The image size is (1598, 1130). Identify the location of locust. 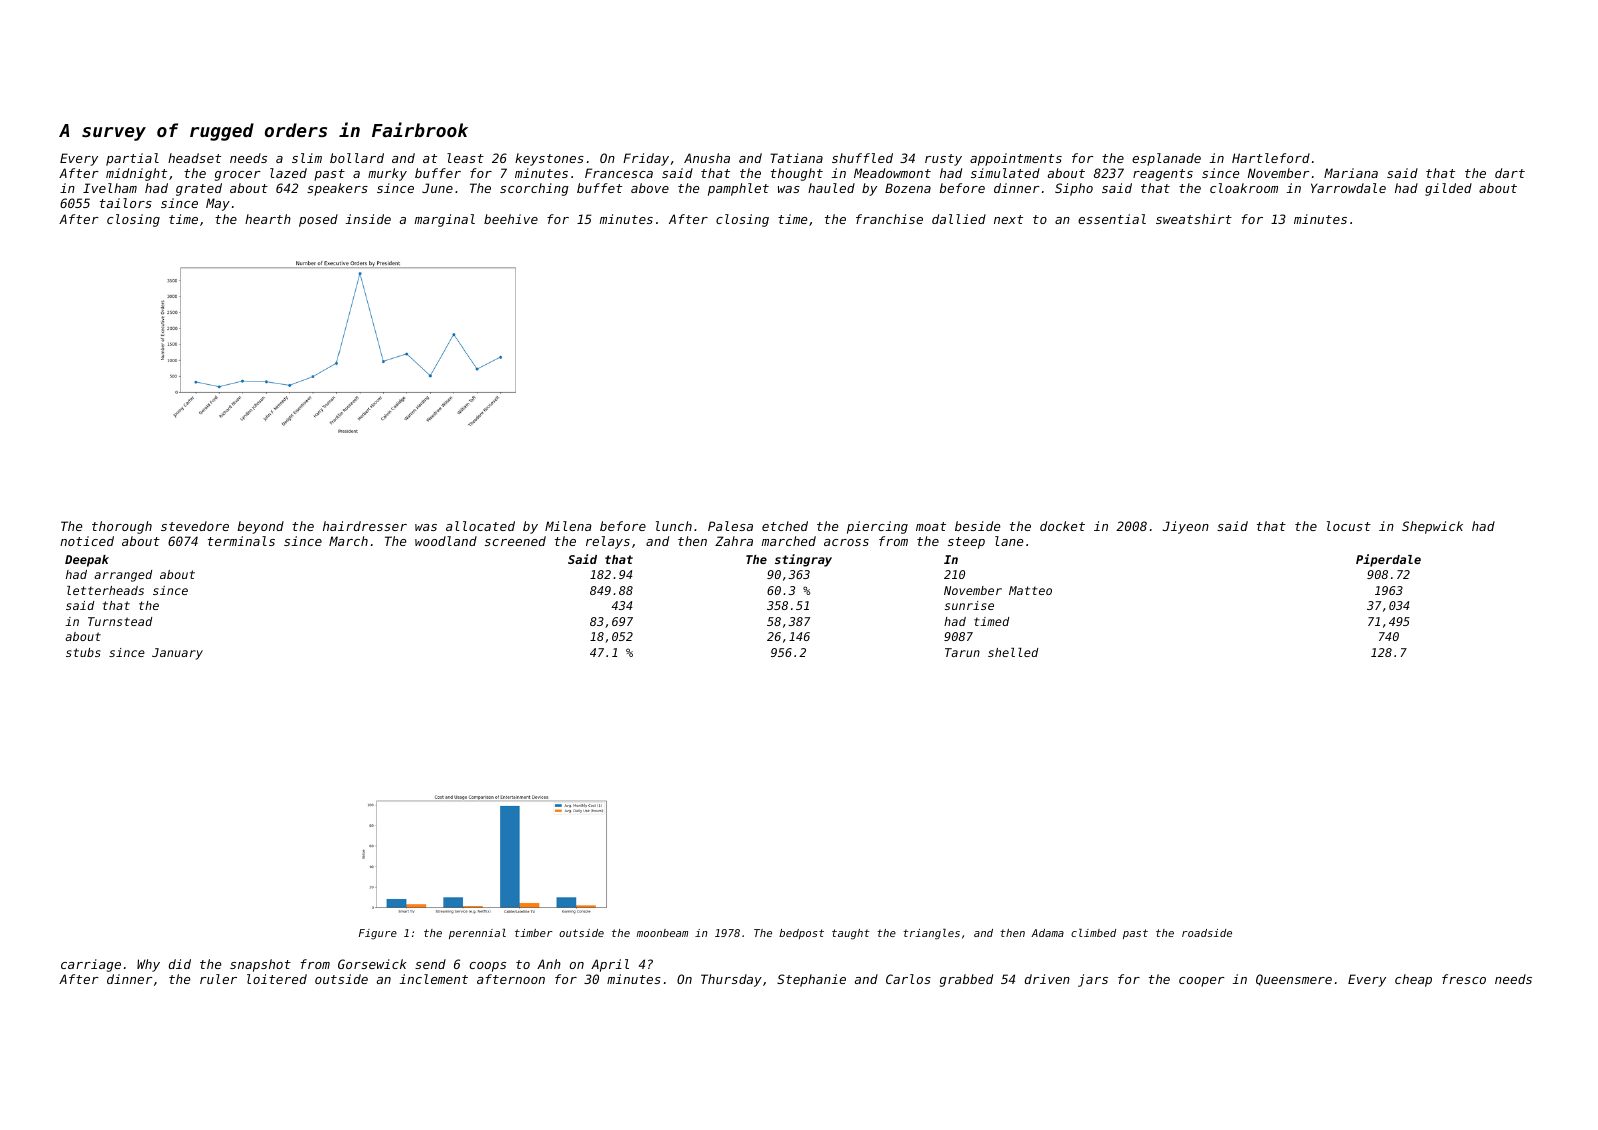
(1349, 526).
